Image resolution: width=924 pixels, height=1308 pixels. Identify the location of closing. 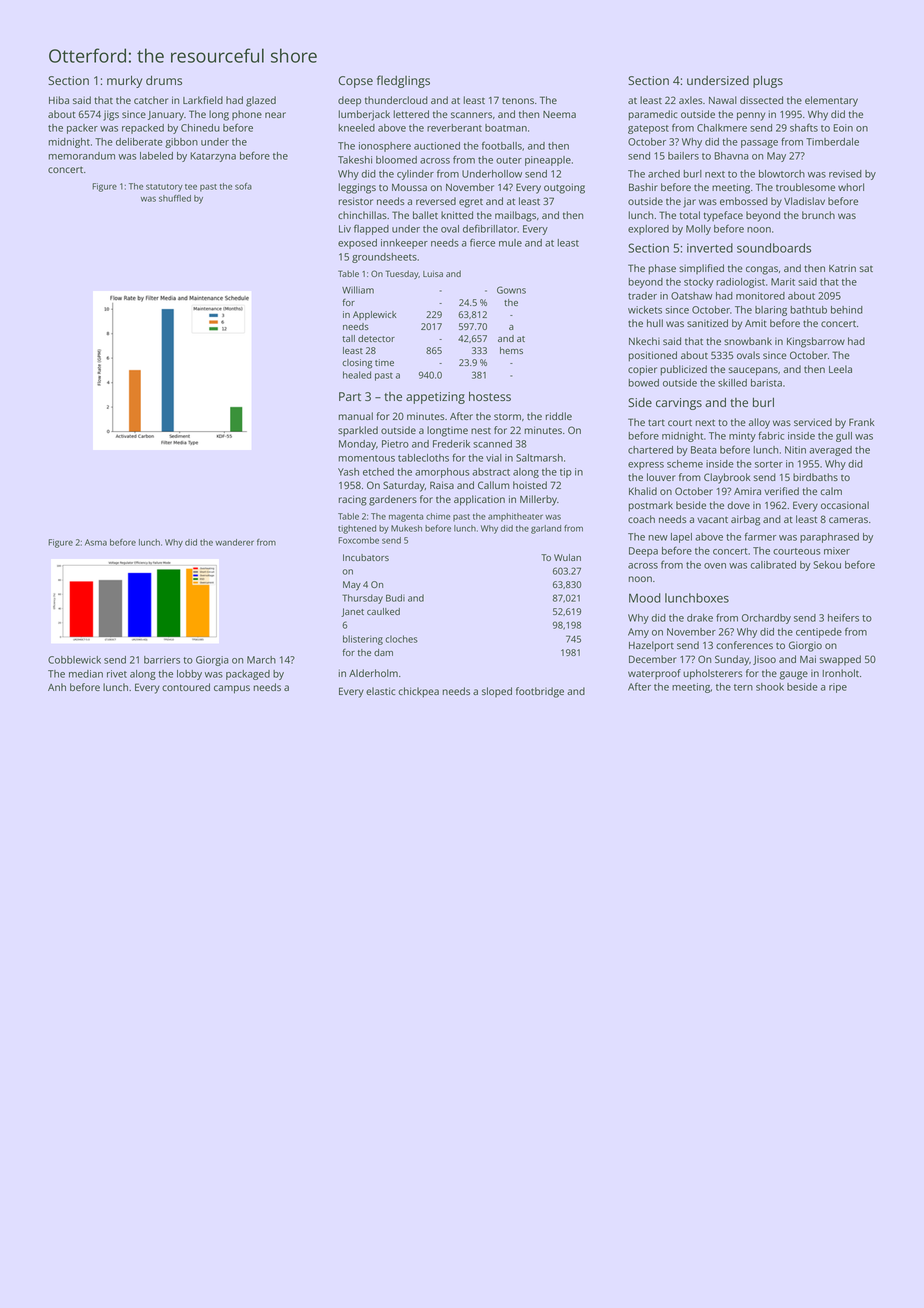
(357, 364).
